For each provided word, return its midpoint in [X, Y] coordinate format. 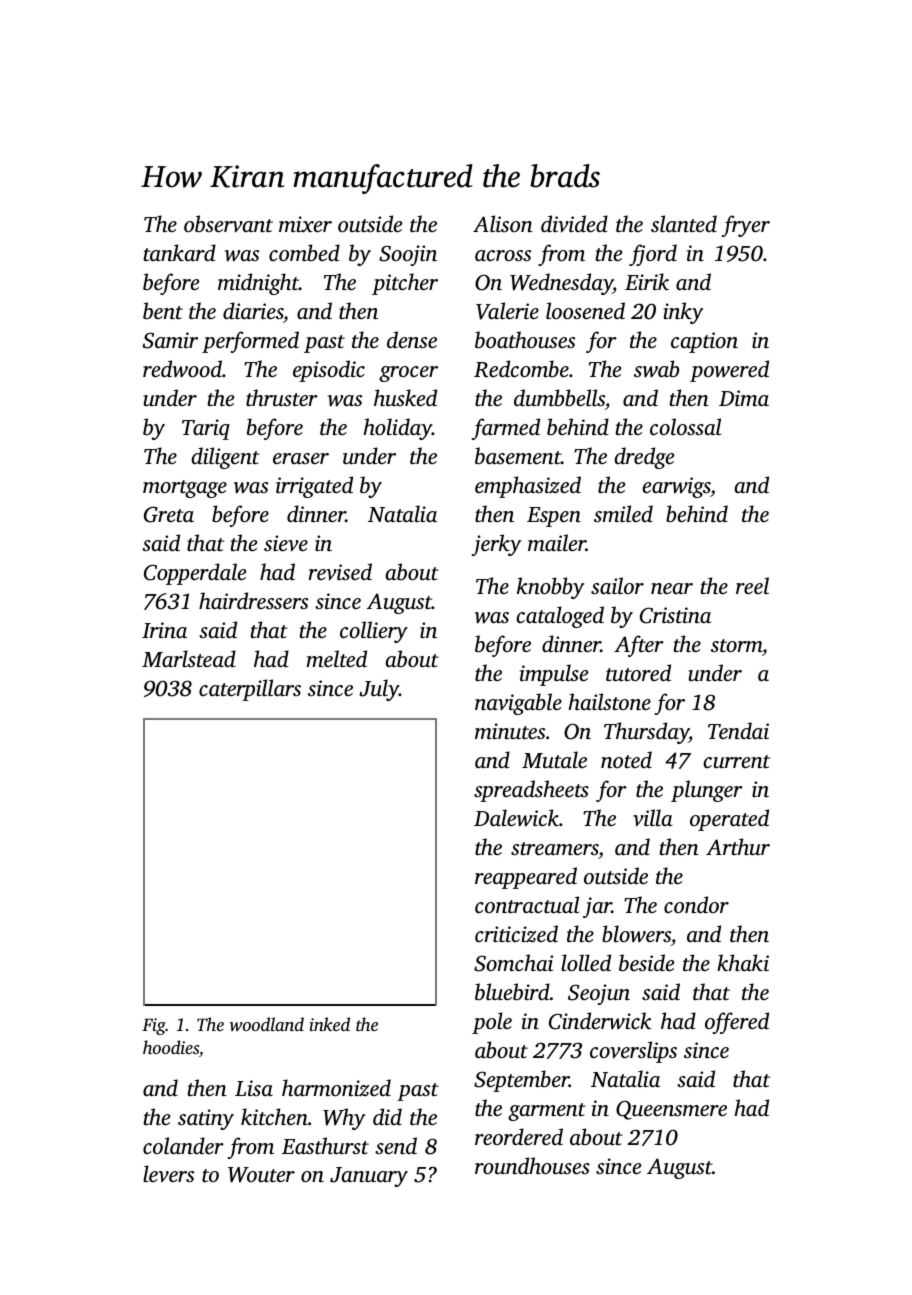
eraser [301, 458]
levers [168, 1174]
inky [683, 313]
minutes [510, 731]
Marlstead [189, 658]
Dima [744, 398]
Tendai [738, 730]
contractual [527, 904]
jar [597, 907]
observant [228, 224]
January [369, 1177]
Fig [154, 1026]
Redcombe [521, 369]
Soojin [408, 255]
